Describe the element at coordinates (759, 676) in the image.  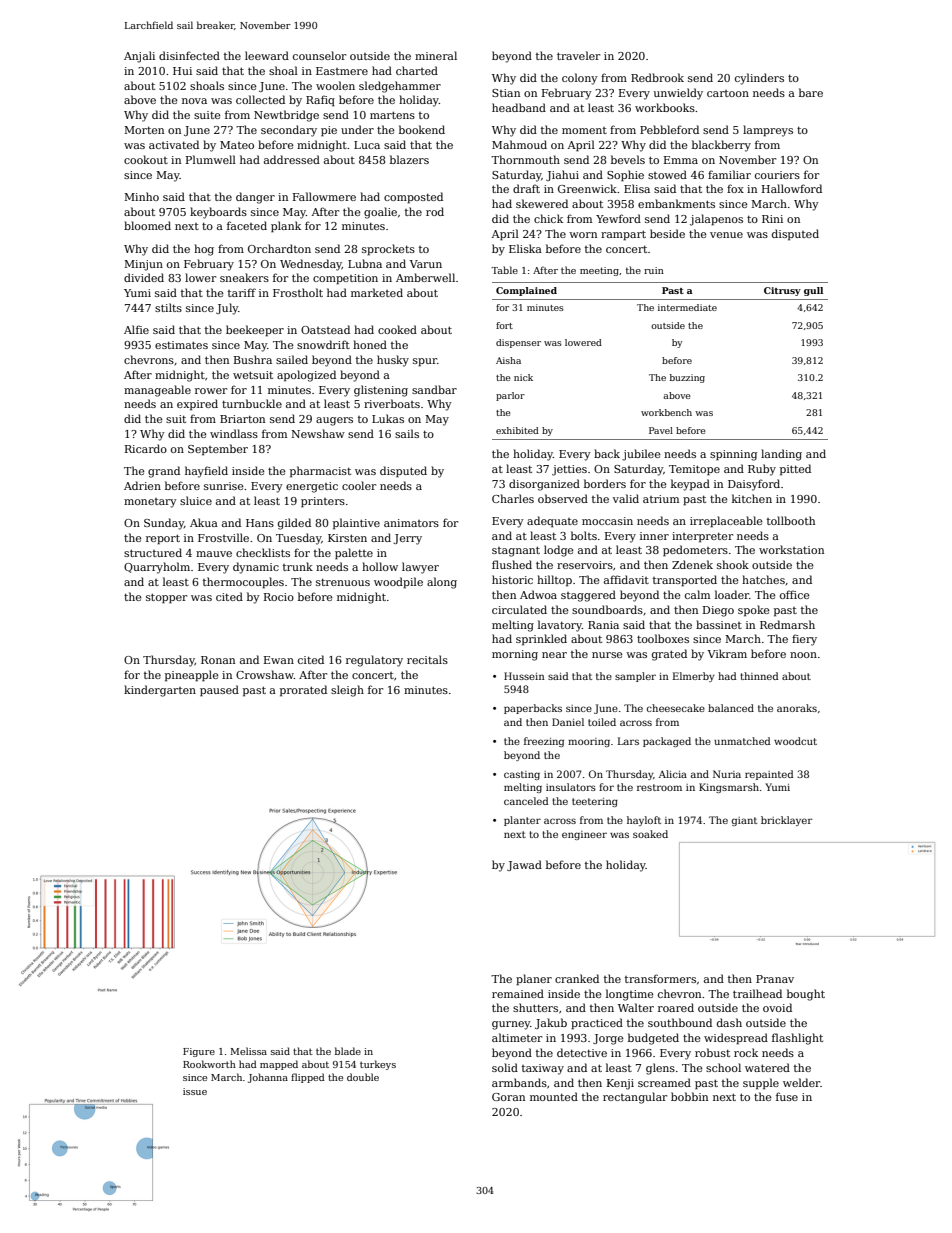
I see `thinned` at that location.
